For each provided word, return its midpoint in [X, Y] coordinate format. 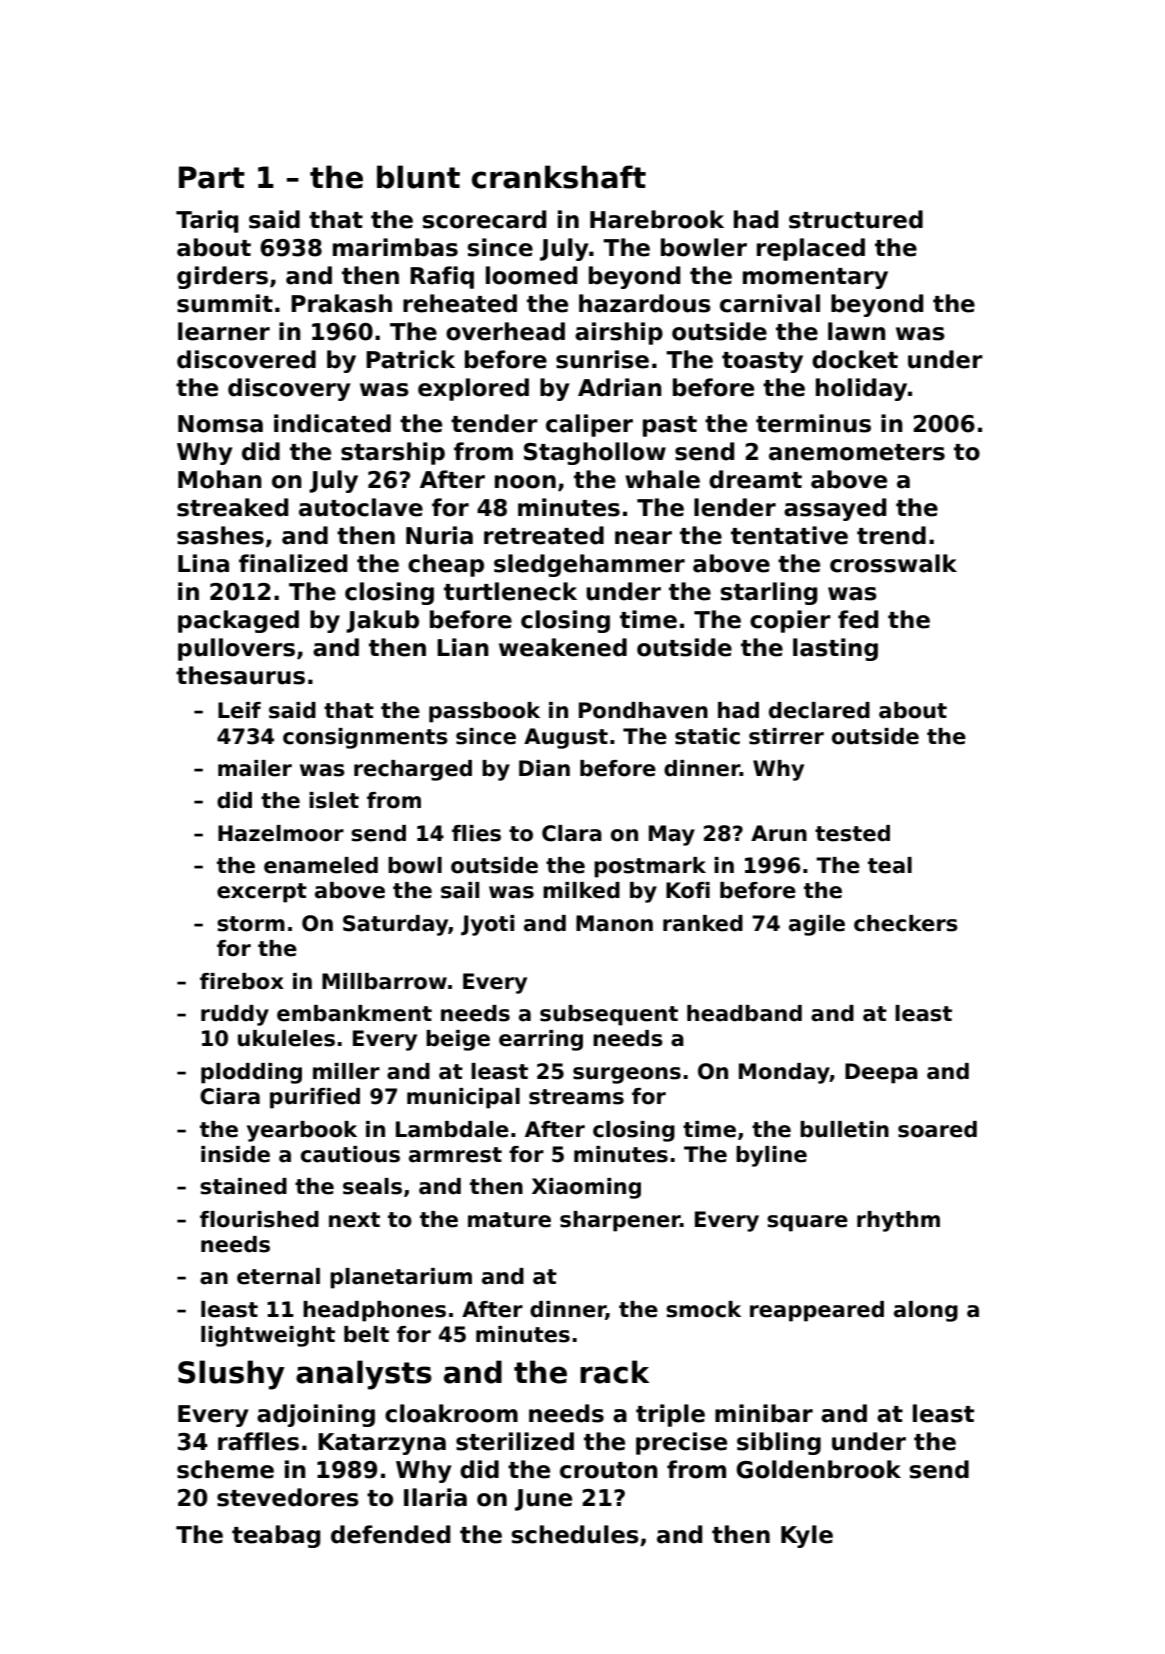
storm [251, 924]
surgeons [627, 1075]
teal [890, 865]
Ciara [230, 1096]
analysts [364, 1375]
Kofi [688, 890]
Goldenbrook [818, 1469]
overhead [505, 331]
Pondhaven [643, 710]
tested [852, 833]
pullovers [236, 649]
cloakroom [451, 1413]
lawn [857, 331]
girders [222, 277]
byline [771, 1156]
